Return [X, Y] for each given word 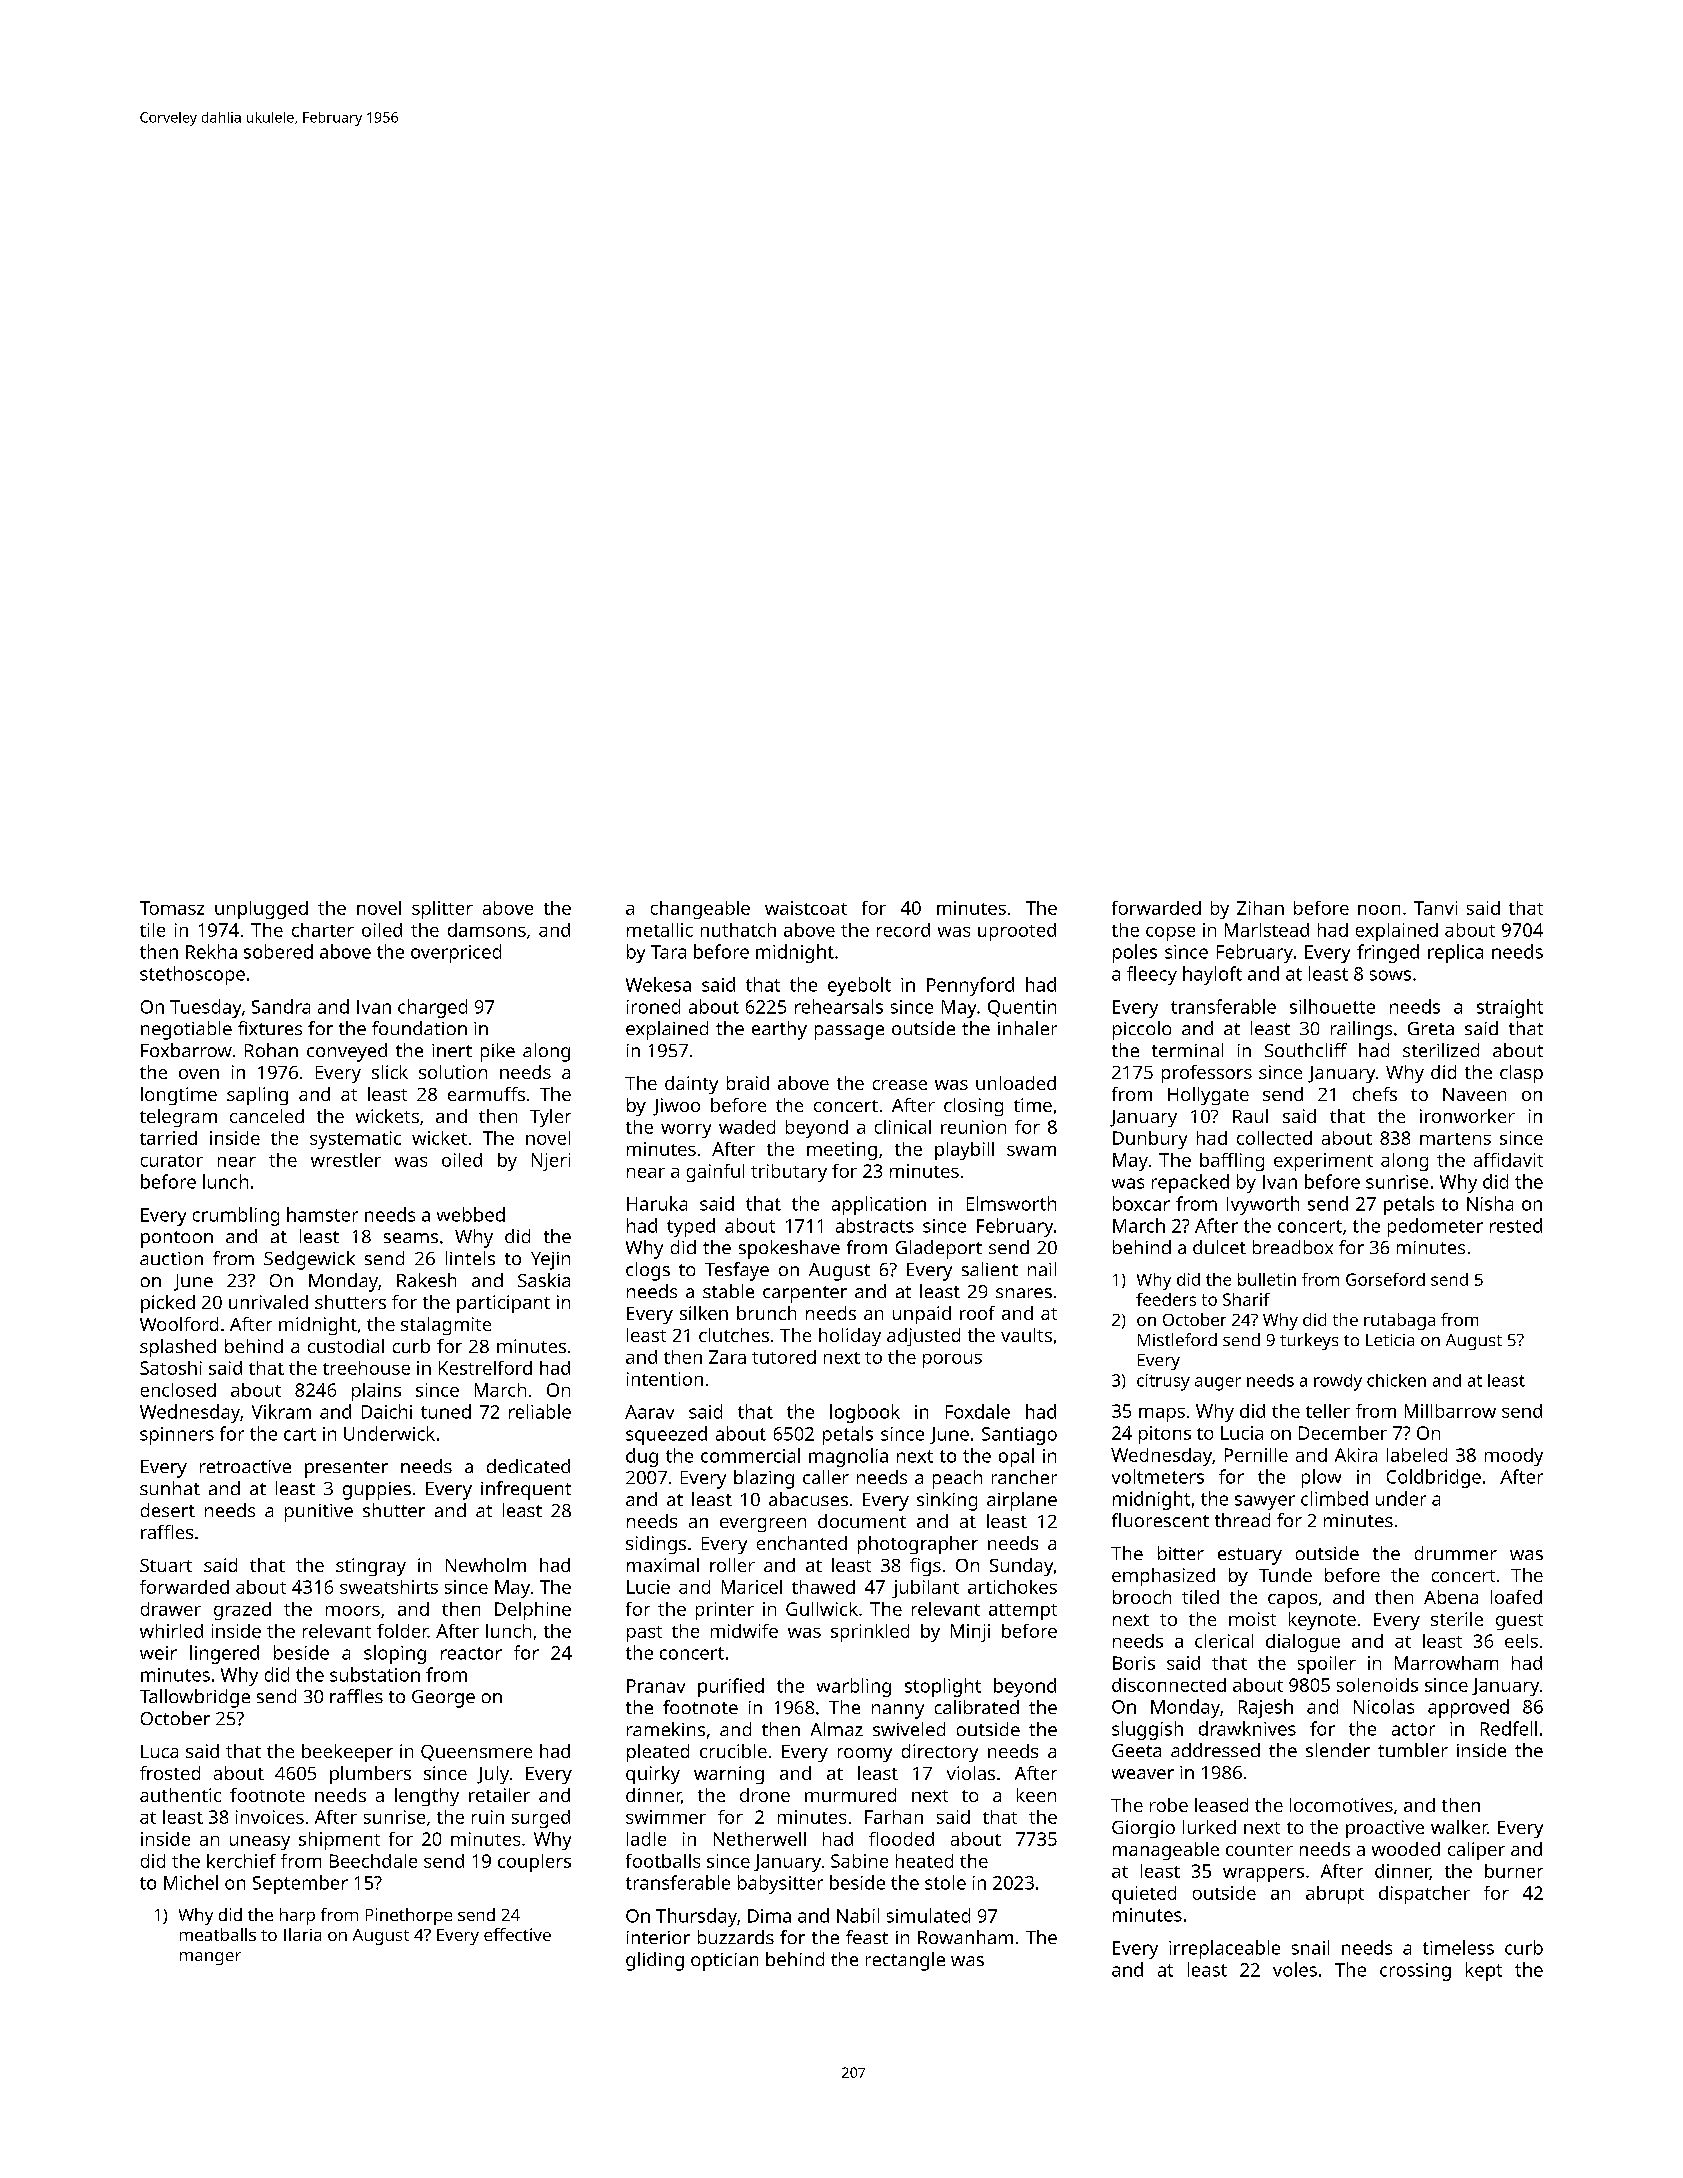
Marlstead [1267, 930]
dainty [691, 1085]
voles [1295, 1969]
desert [168, 1510]
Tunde [1285, 1575]
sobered [278, 951]
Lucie [648, 1587]
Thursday [696, 1917]
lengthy [427, 1797]
